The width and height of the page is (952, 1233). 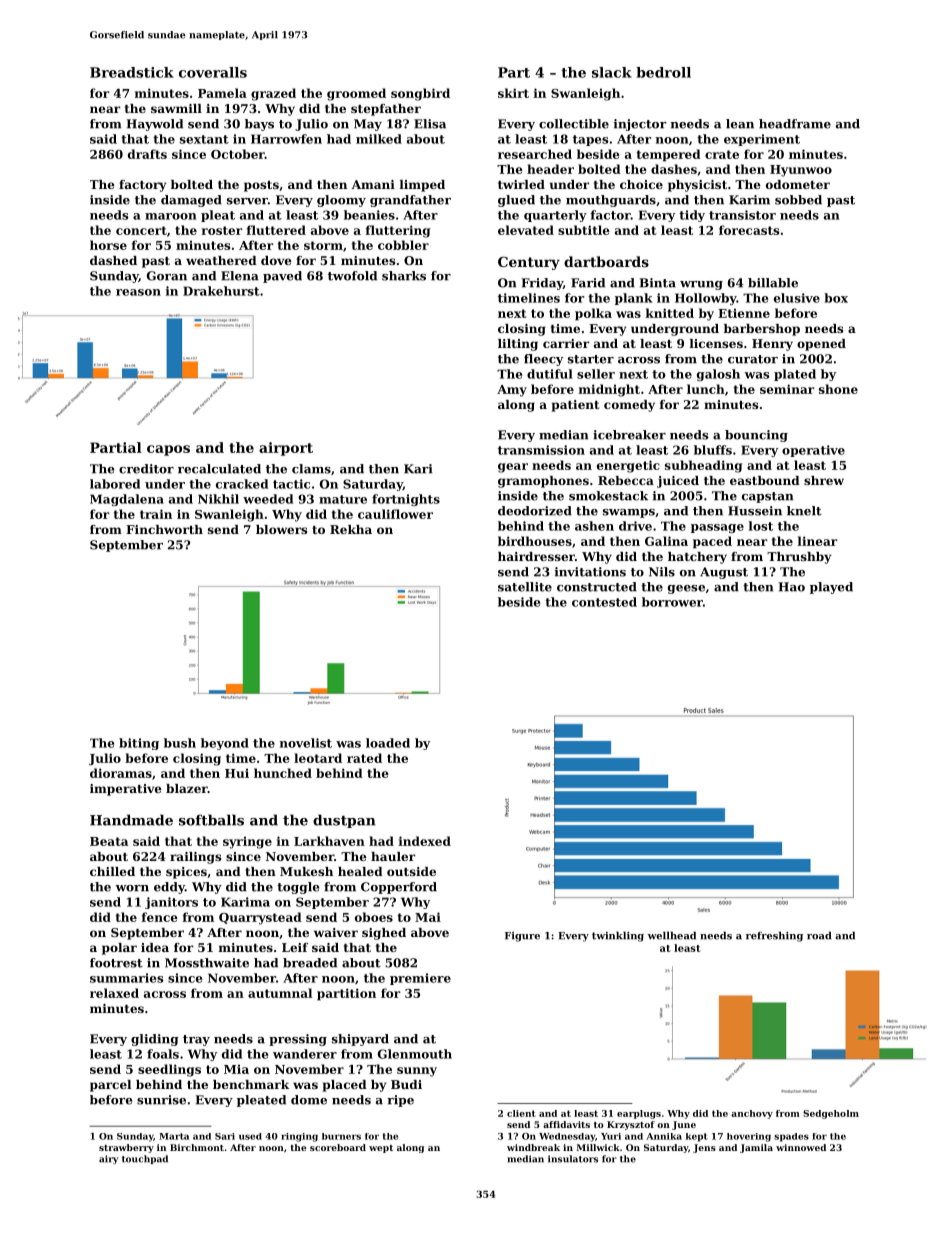 I want to click on twinkling, so click(x=618, y=936).
